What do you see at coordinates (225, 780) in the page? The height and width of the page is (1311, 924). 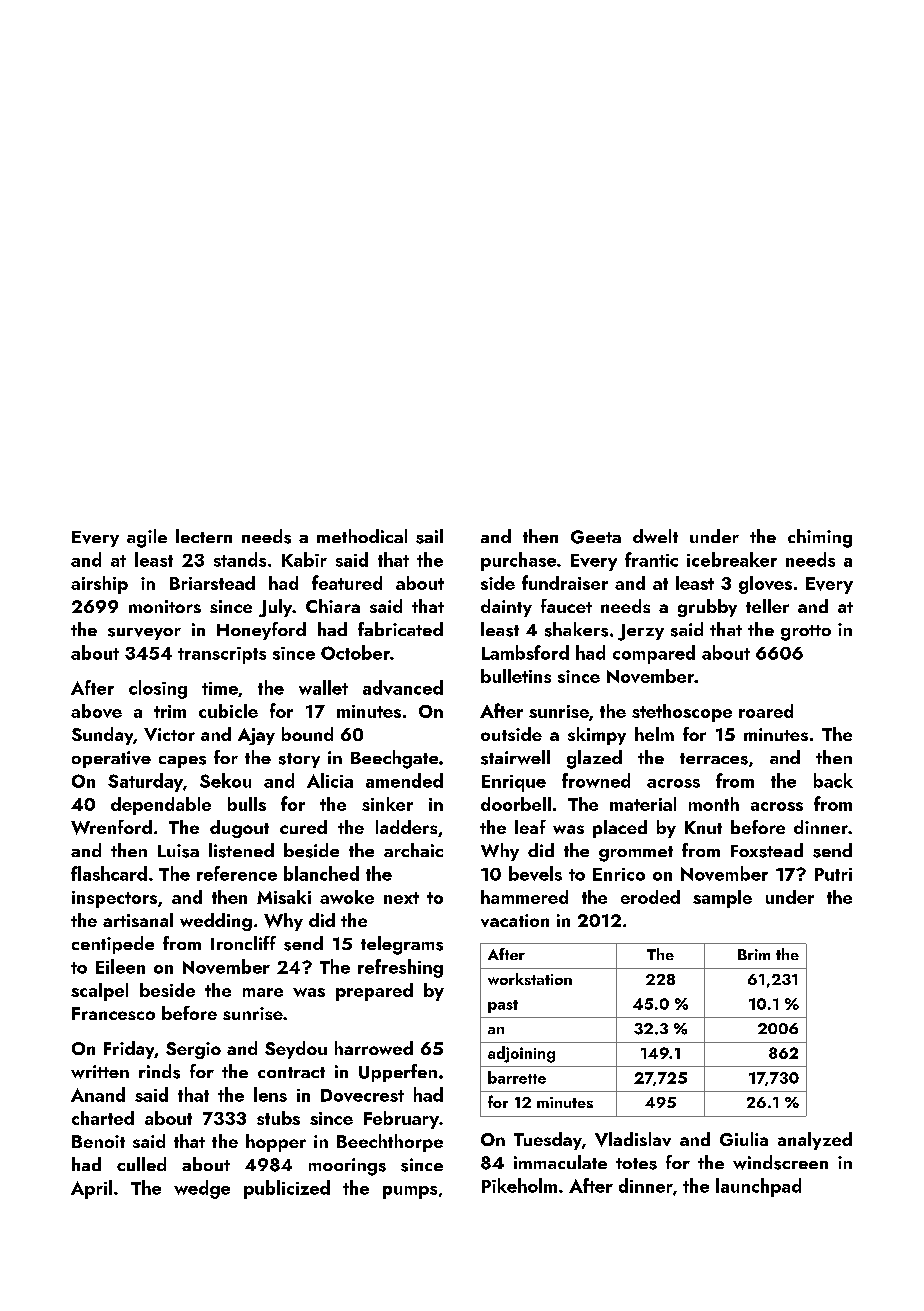 I see `Sekou` at bounding box center [225, 780].
